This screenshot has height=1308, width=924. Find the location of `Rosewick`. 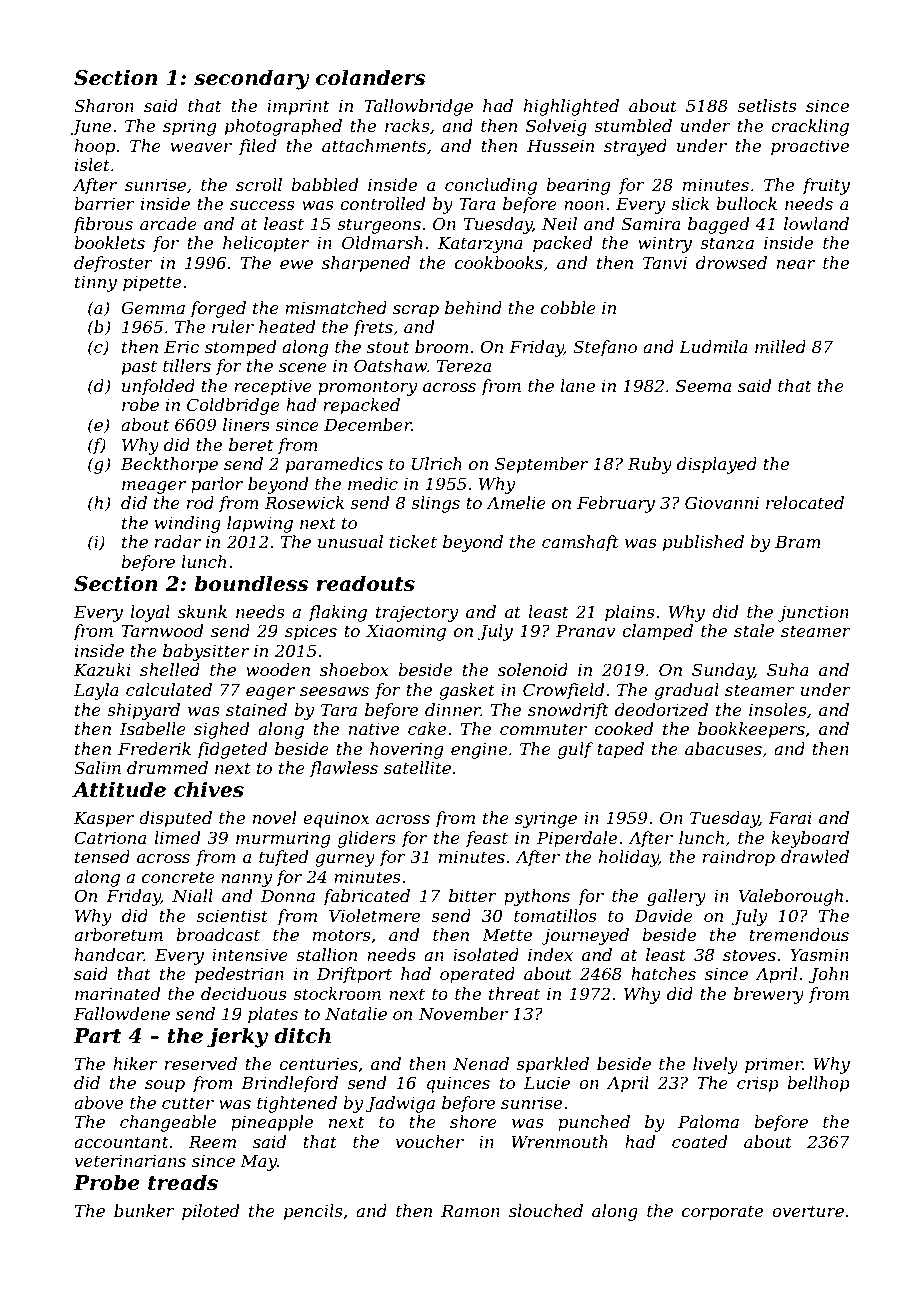

Rosewick is located at coordinates (304, 502).
